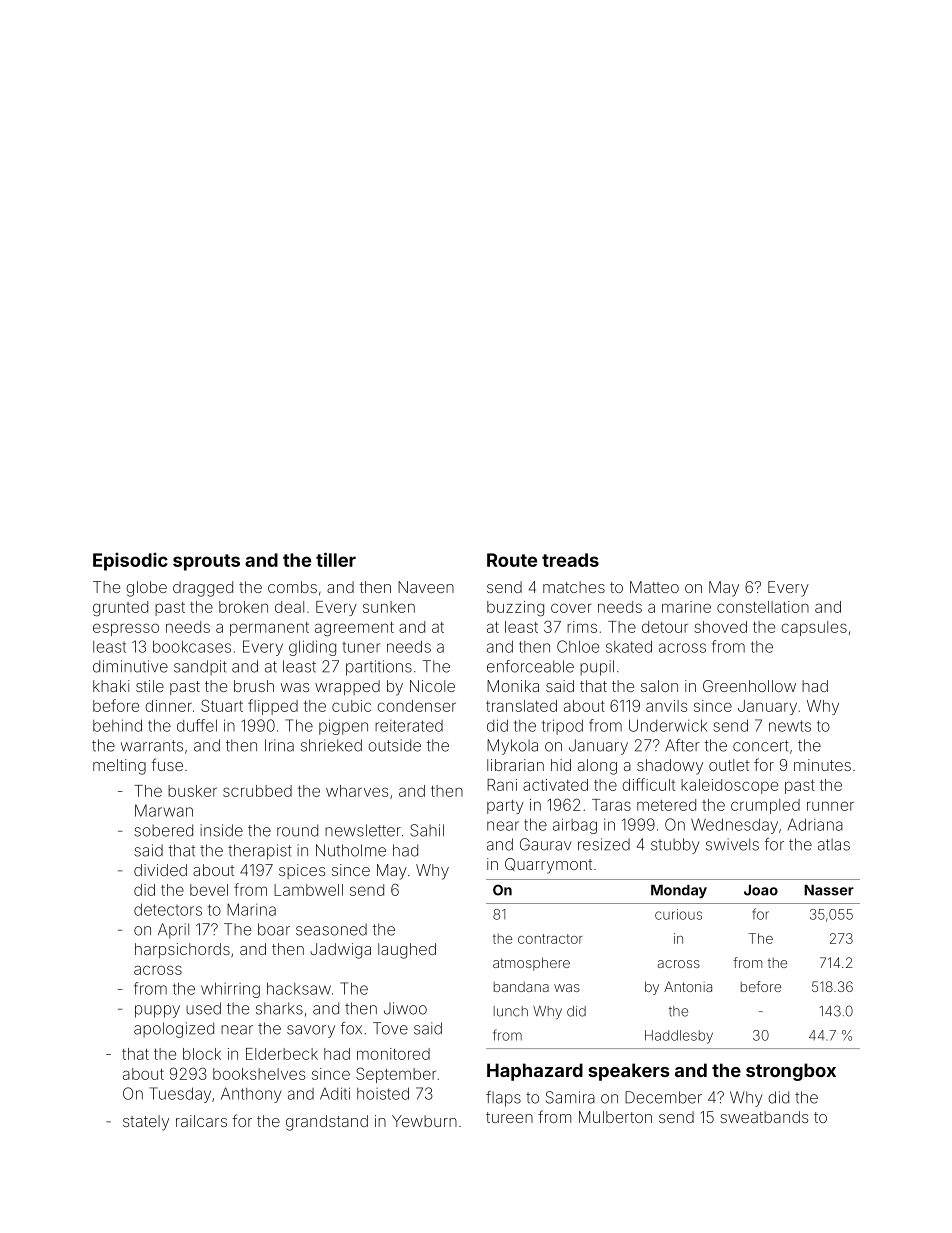  Describe the element at coordinates (111, 686) in the screenshot. I see `khaki` at that location.
